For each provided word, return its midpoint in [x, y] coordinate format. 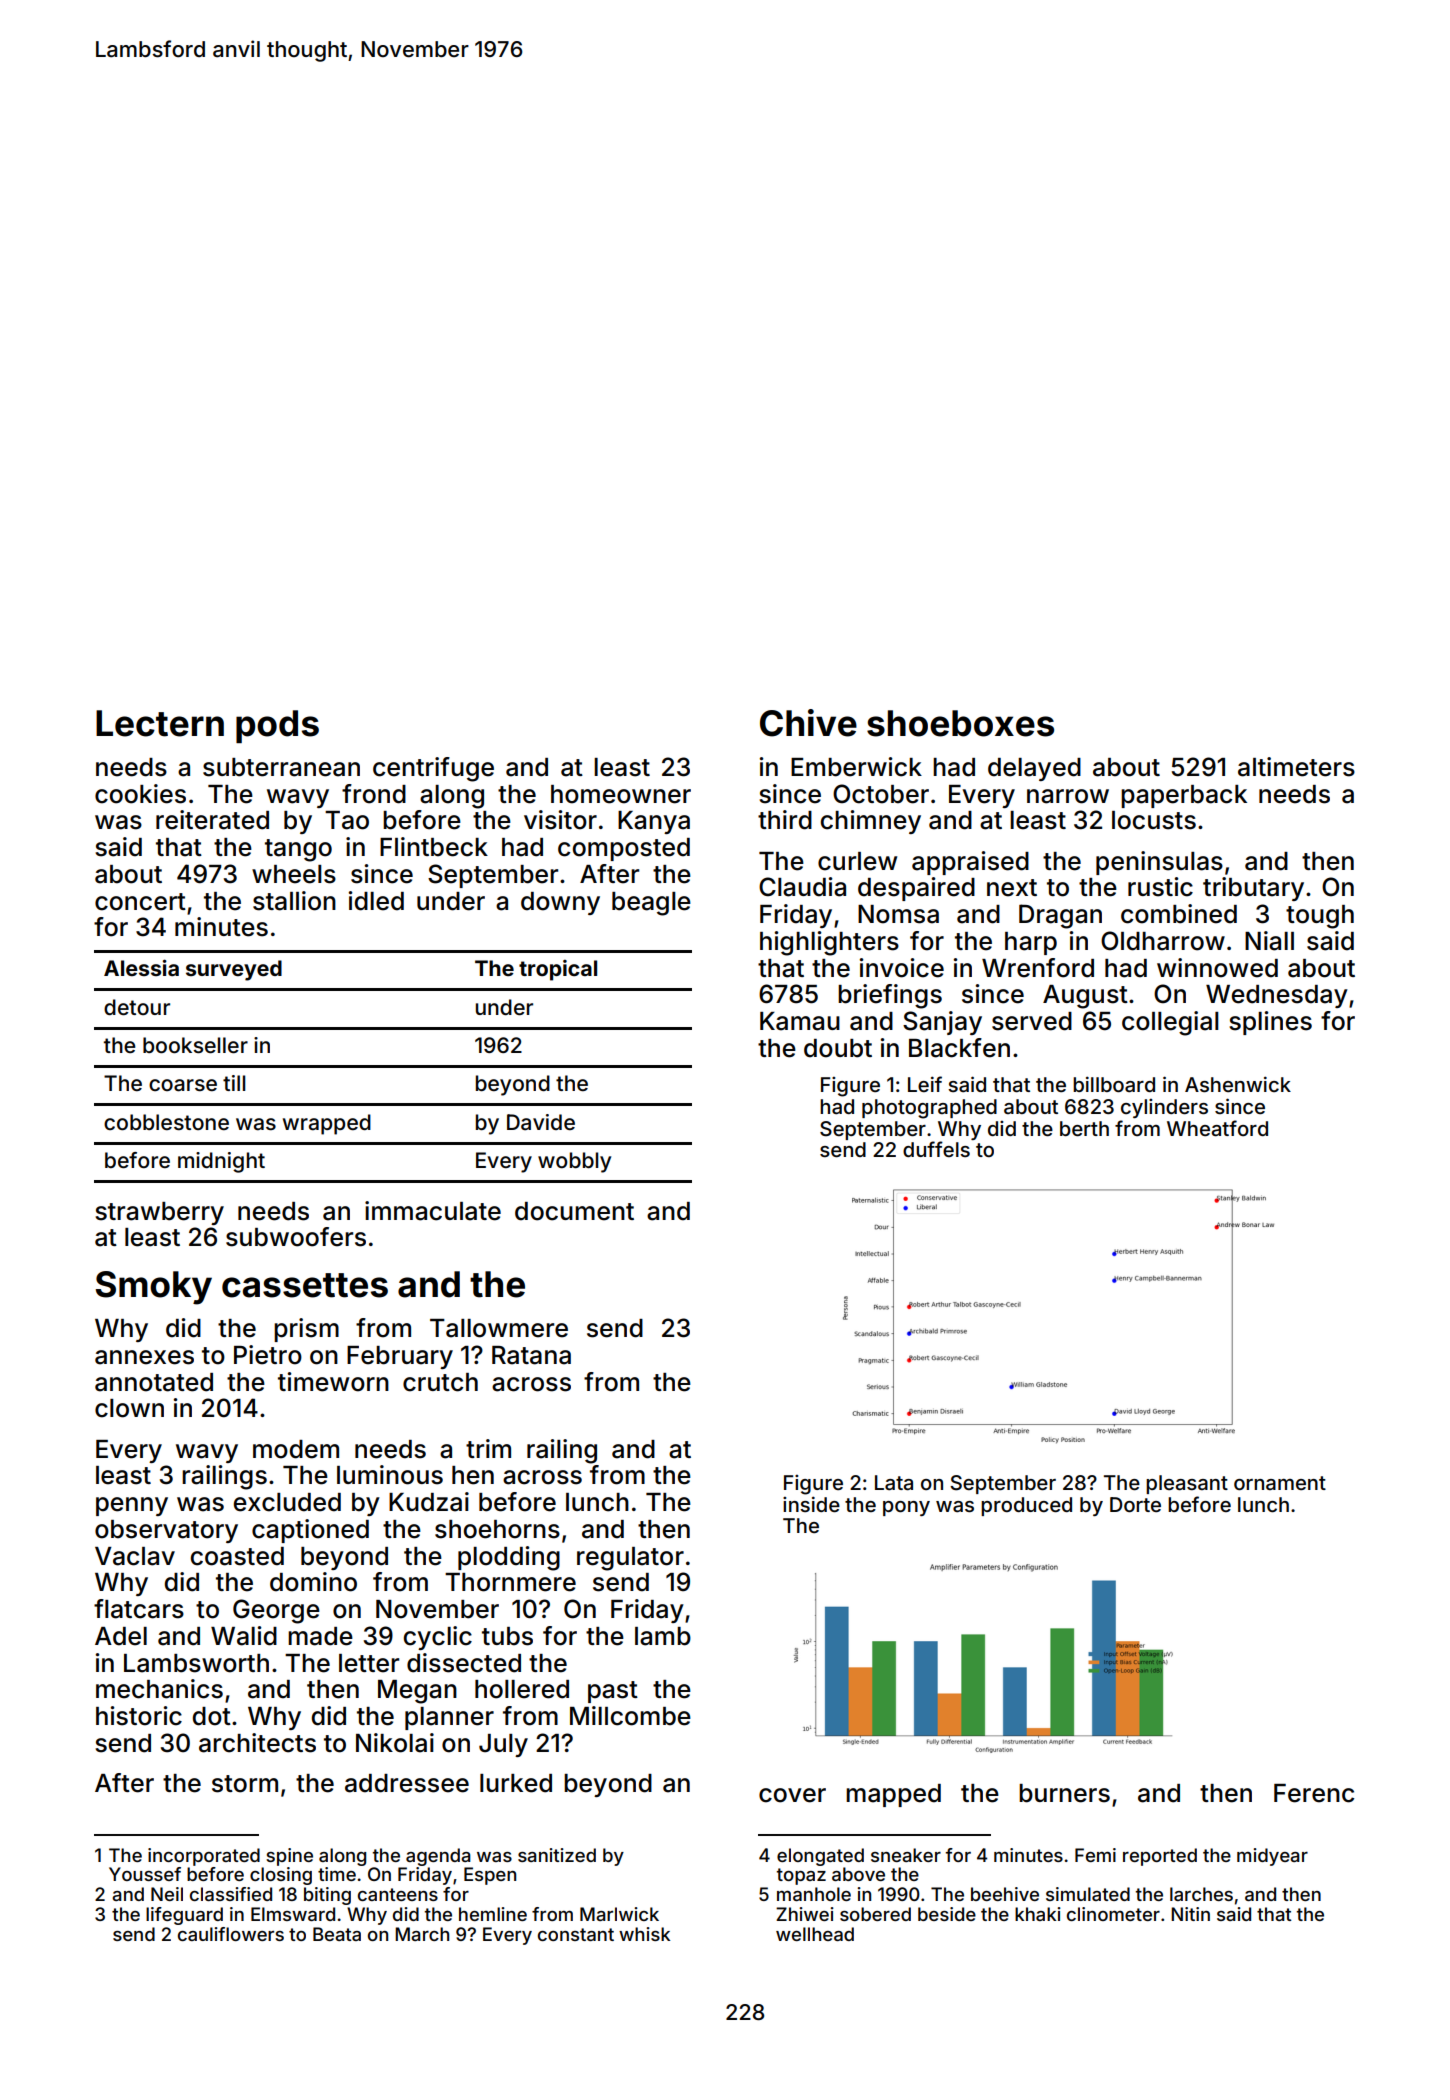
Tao [347, 820]
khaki [1038, 1914]
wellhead [815, 1934]
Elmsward [293, 1914]
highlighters [829, 943]
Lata [894, 1482]
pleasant [1187, 1484]
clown [129, 1408]
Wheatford [1217, 1128]
